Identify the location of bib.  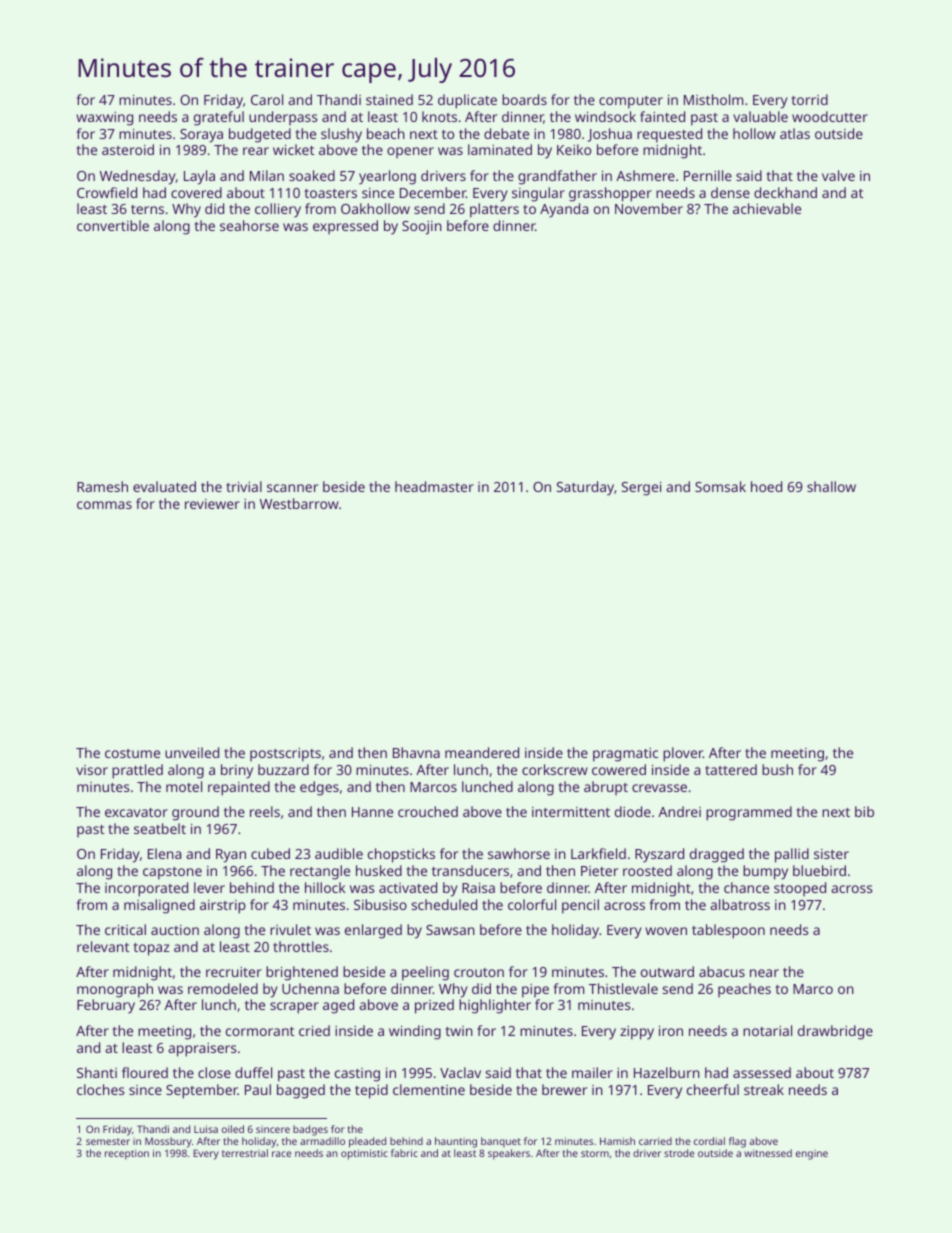
(864, 811).
